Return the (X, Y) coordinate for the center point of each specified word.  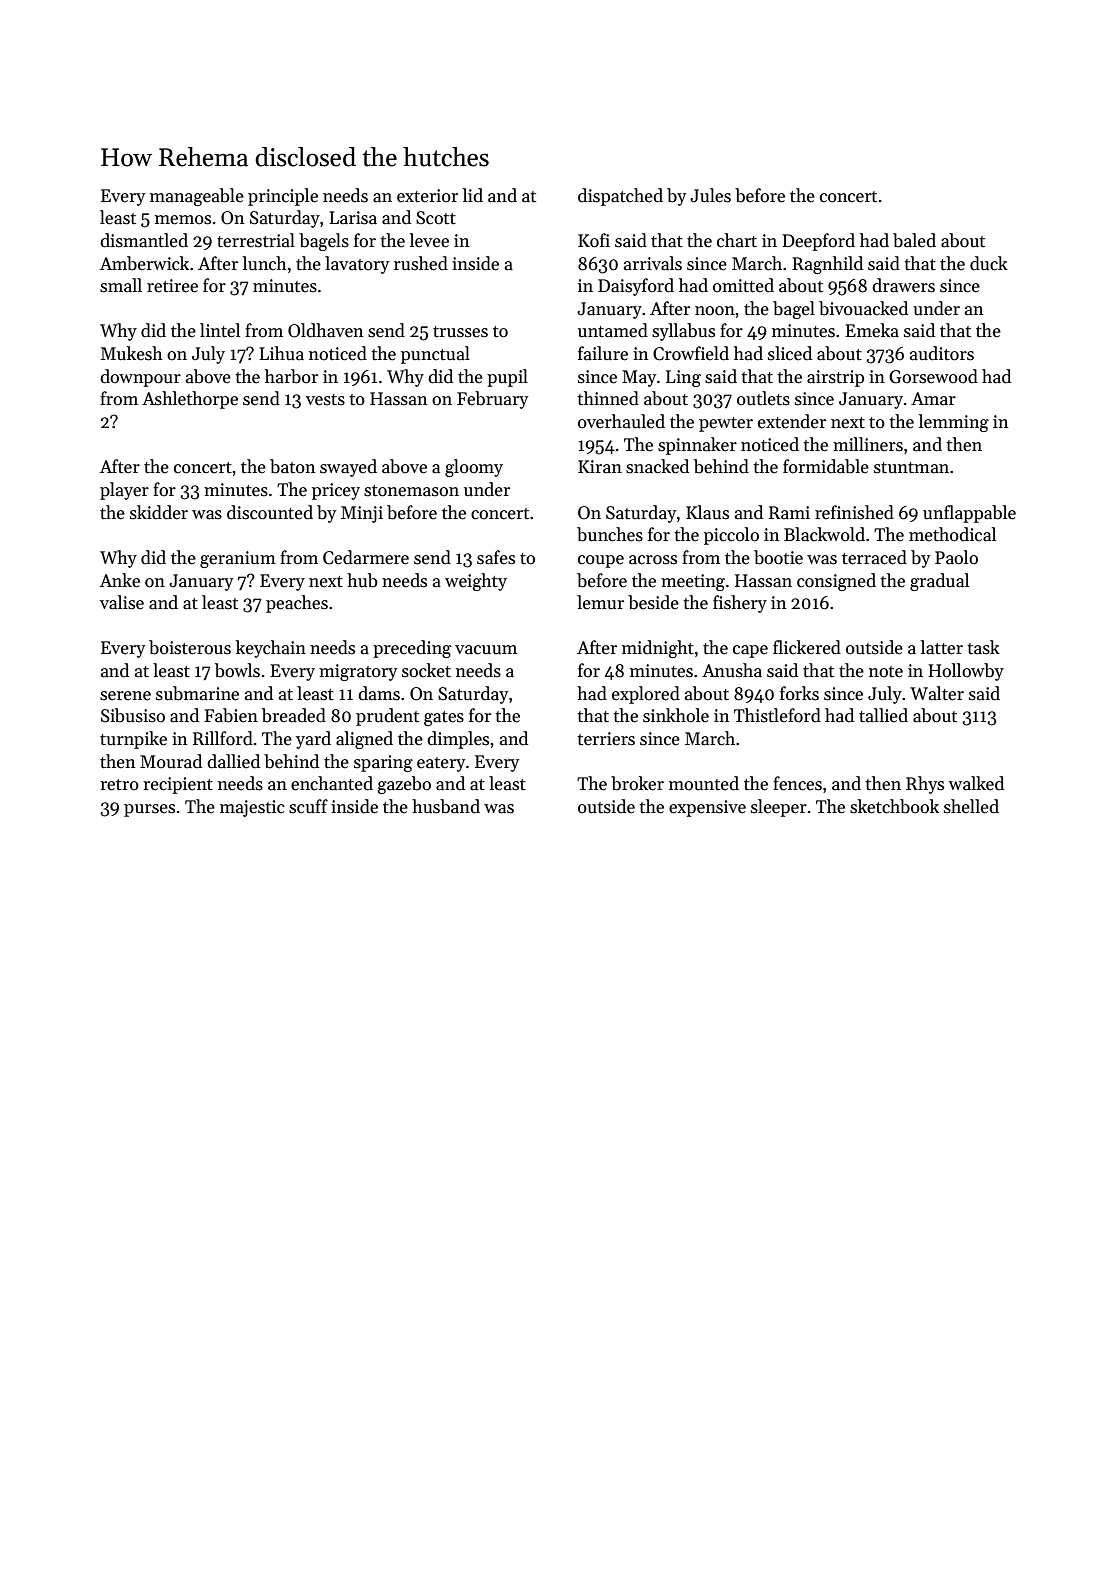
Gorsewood (933, 376)
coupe (601, 561)
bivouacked (863, 308)
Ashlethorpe (190, 400)
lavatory (357, 265)
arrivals (653, 263)
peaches (297, 604)
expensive (707, 808)
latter (942, 647)
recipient (178, 785)
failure (603, 353)
